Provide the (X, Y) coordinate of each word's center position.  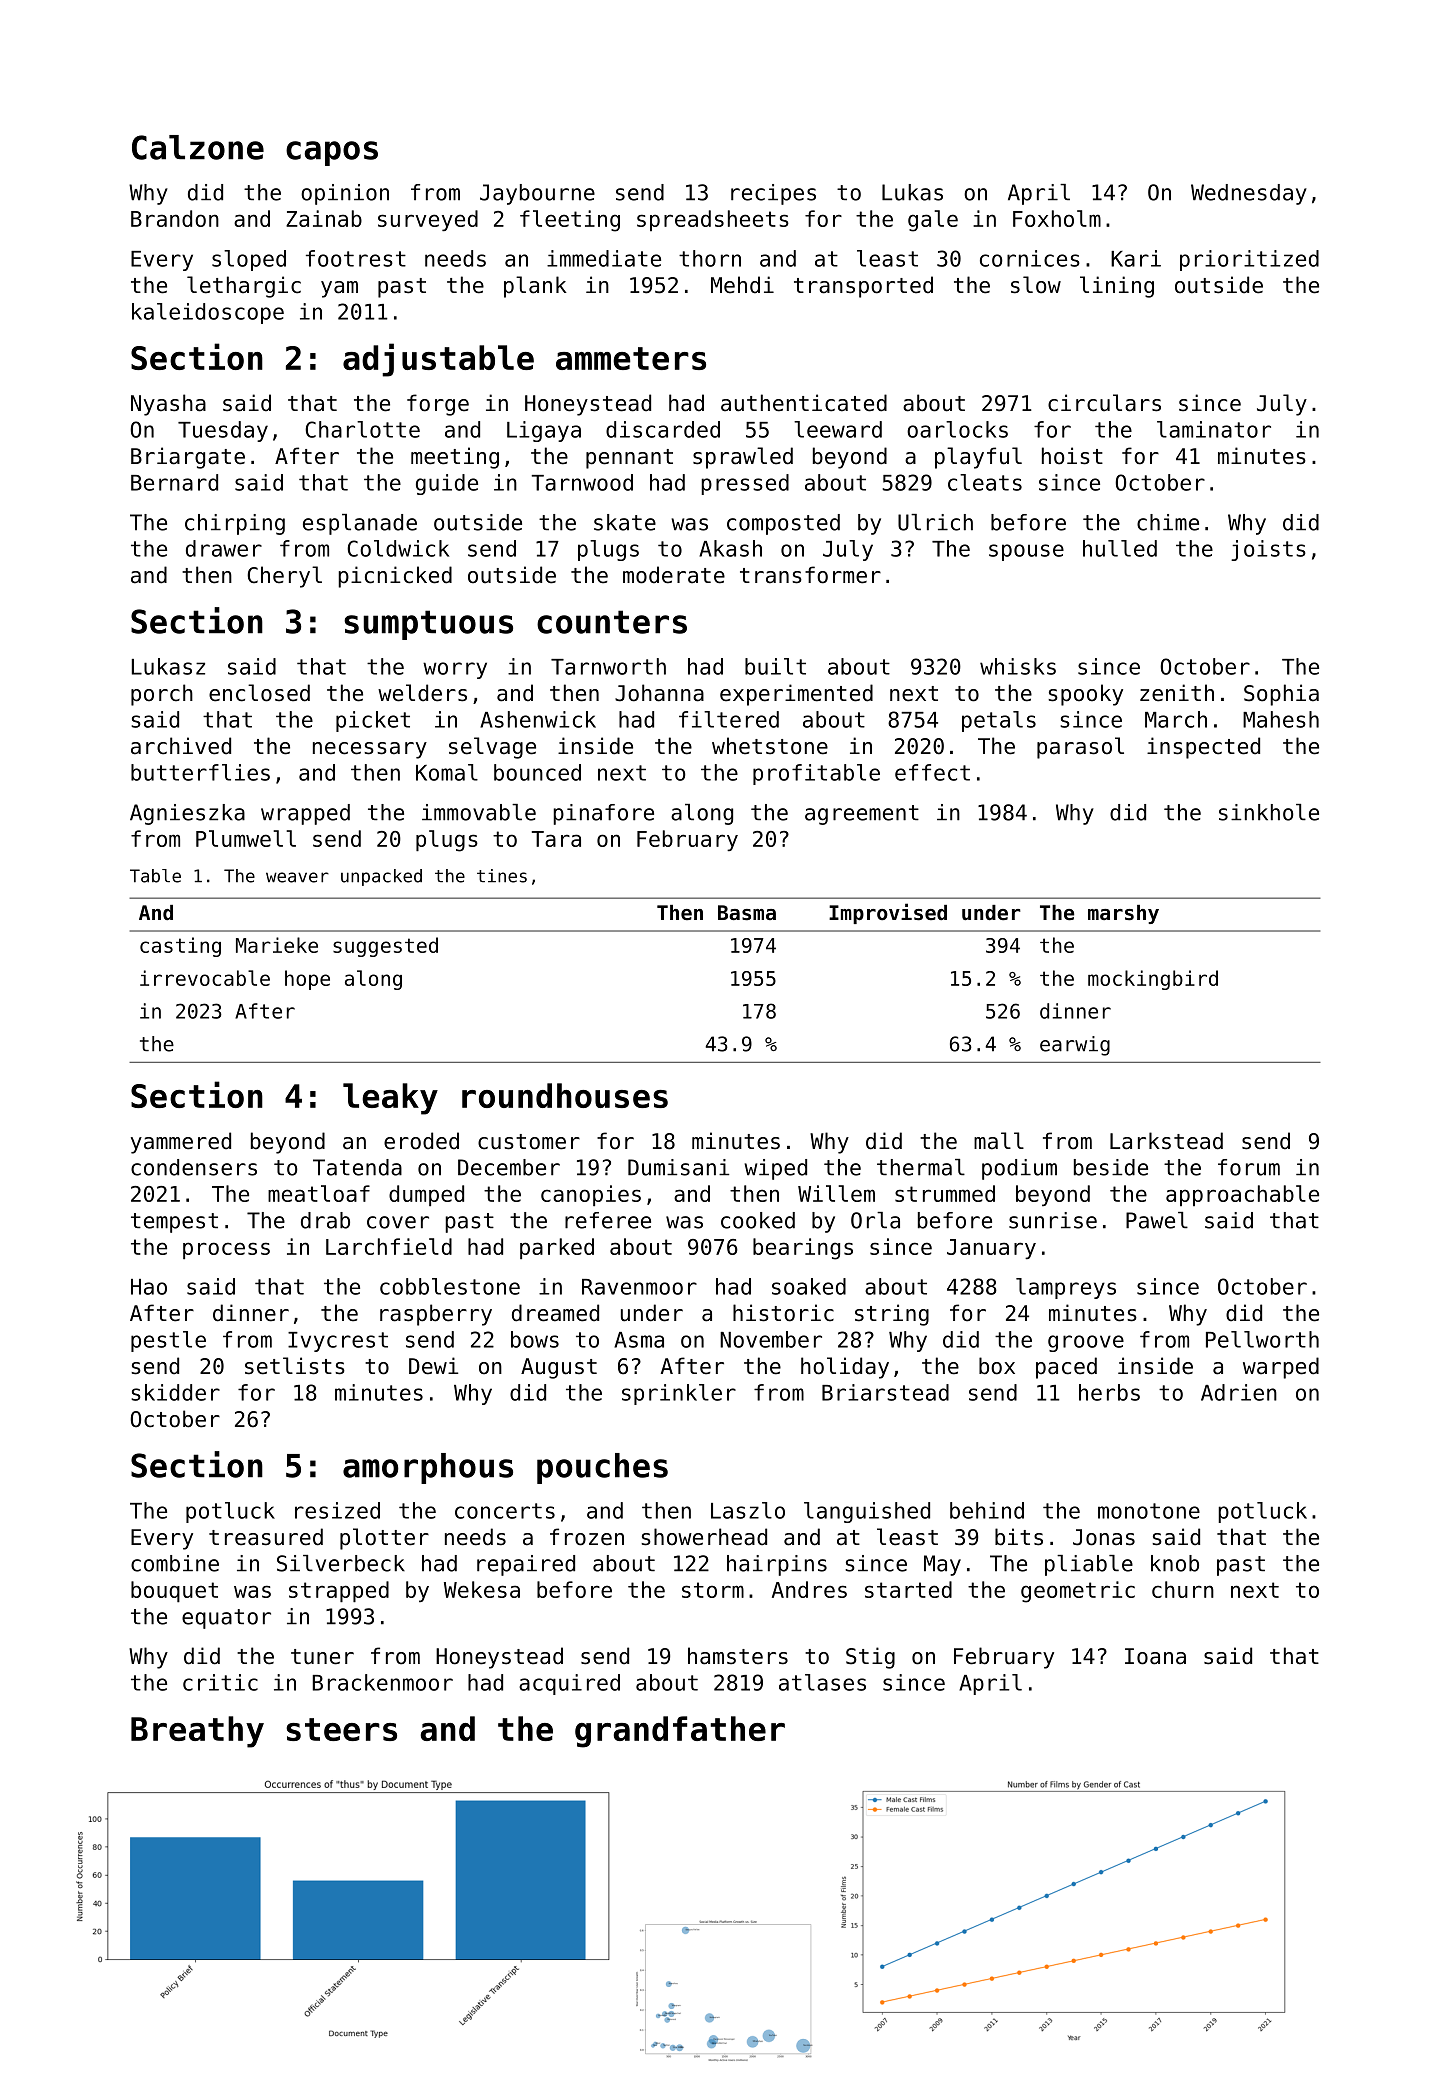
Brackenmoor (382, 1682)
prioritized (1249, 260)
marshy (1123, 914)
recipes (773, 194)
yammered (181, 1143)
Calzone (198, 147)
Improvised (888, 913)
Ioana (1155, 1656)
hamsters (738, 1656)
